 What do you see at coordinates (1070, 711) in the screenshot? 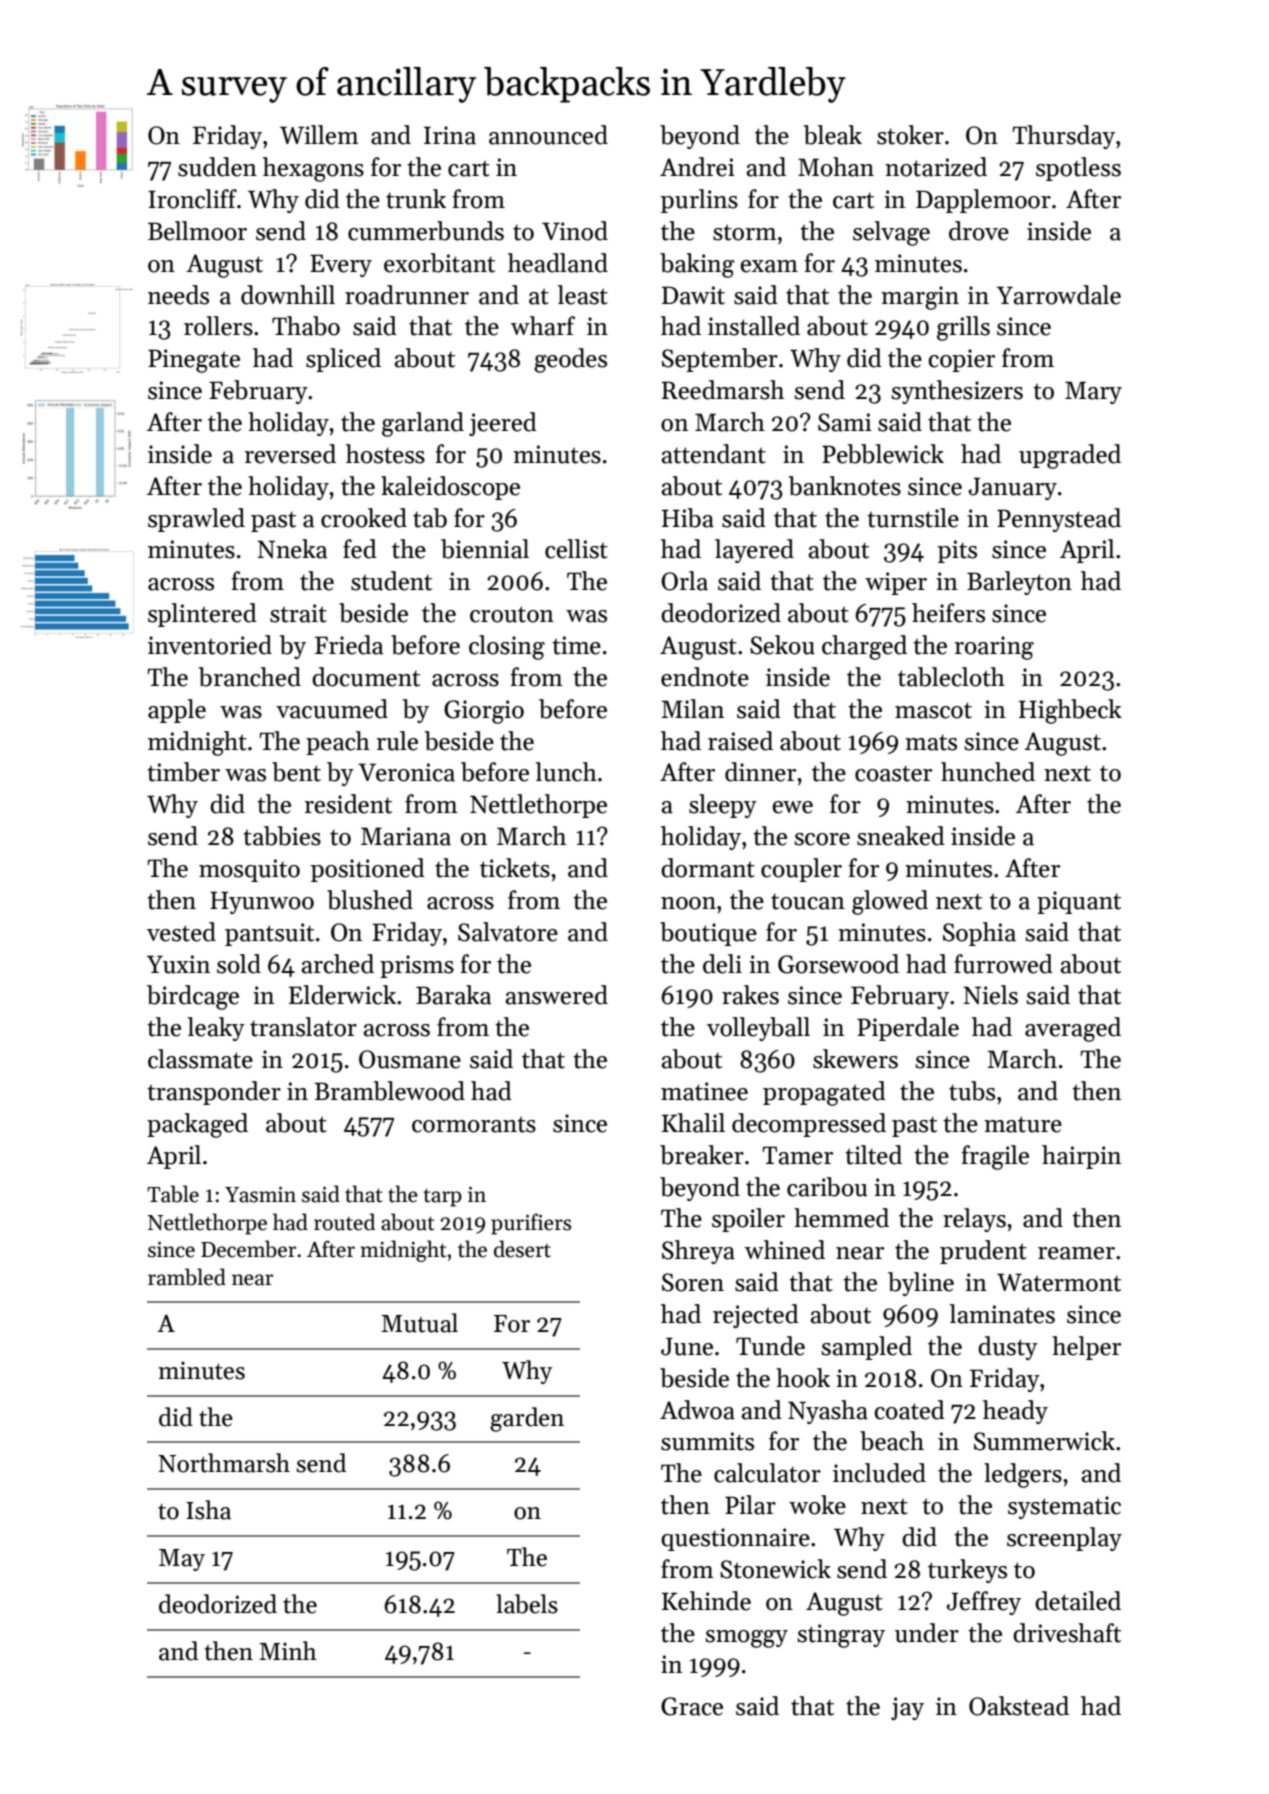
I see `Highbeck` at bounding box center [1070, 711].
